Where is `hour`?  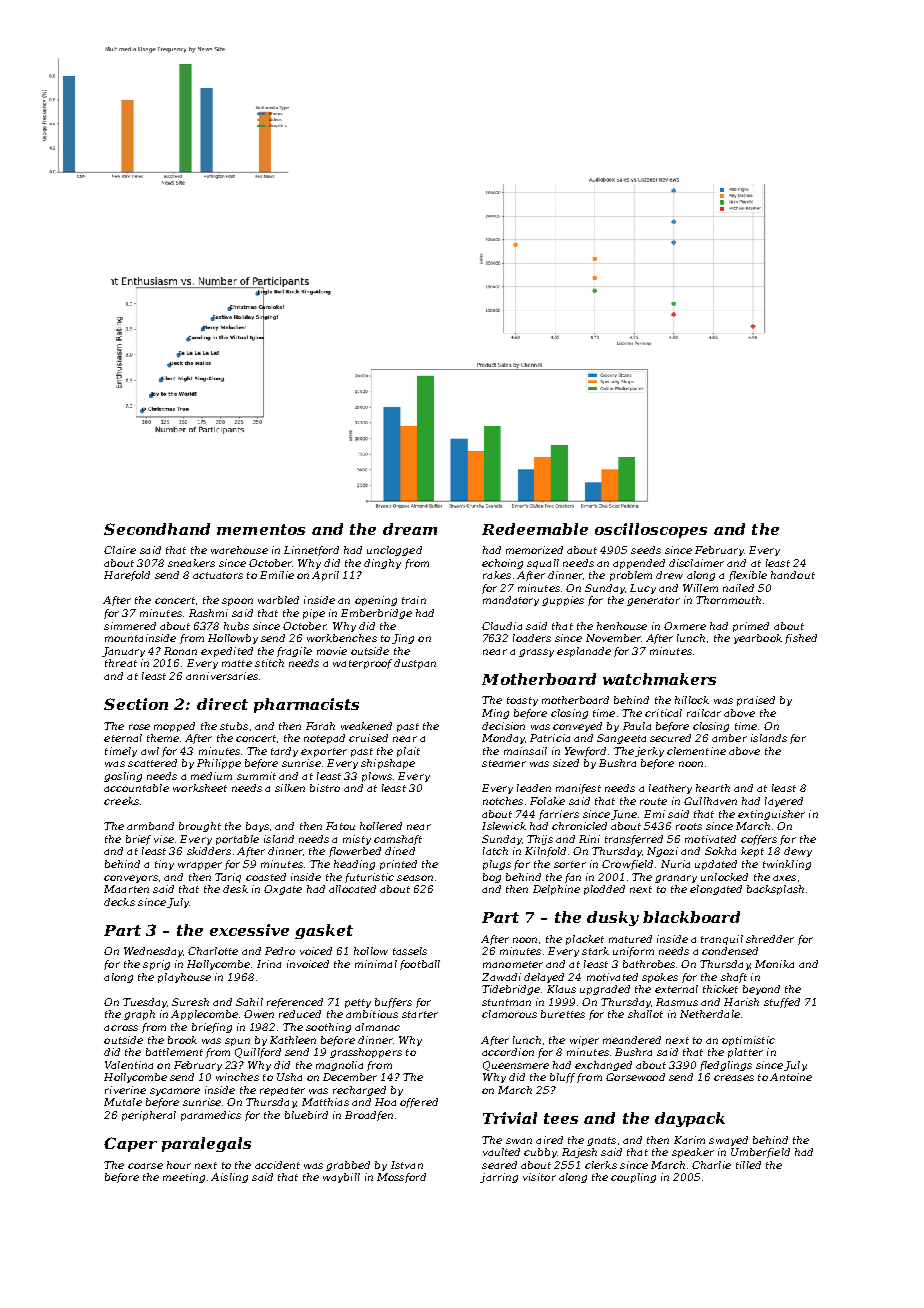 hour is located at coordinates (179, 1165).
